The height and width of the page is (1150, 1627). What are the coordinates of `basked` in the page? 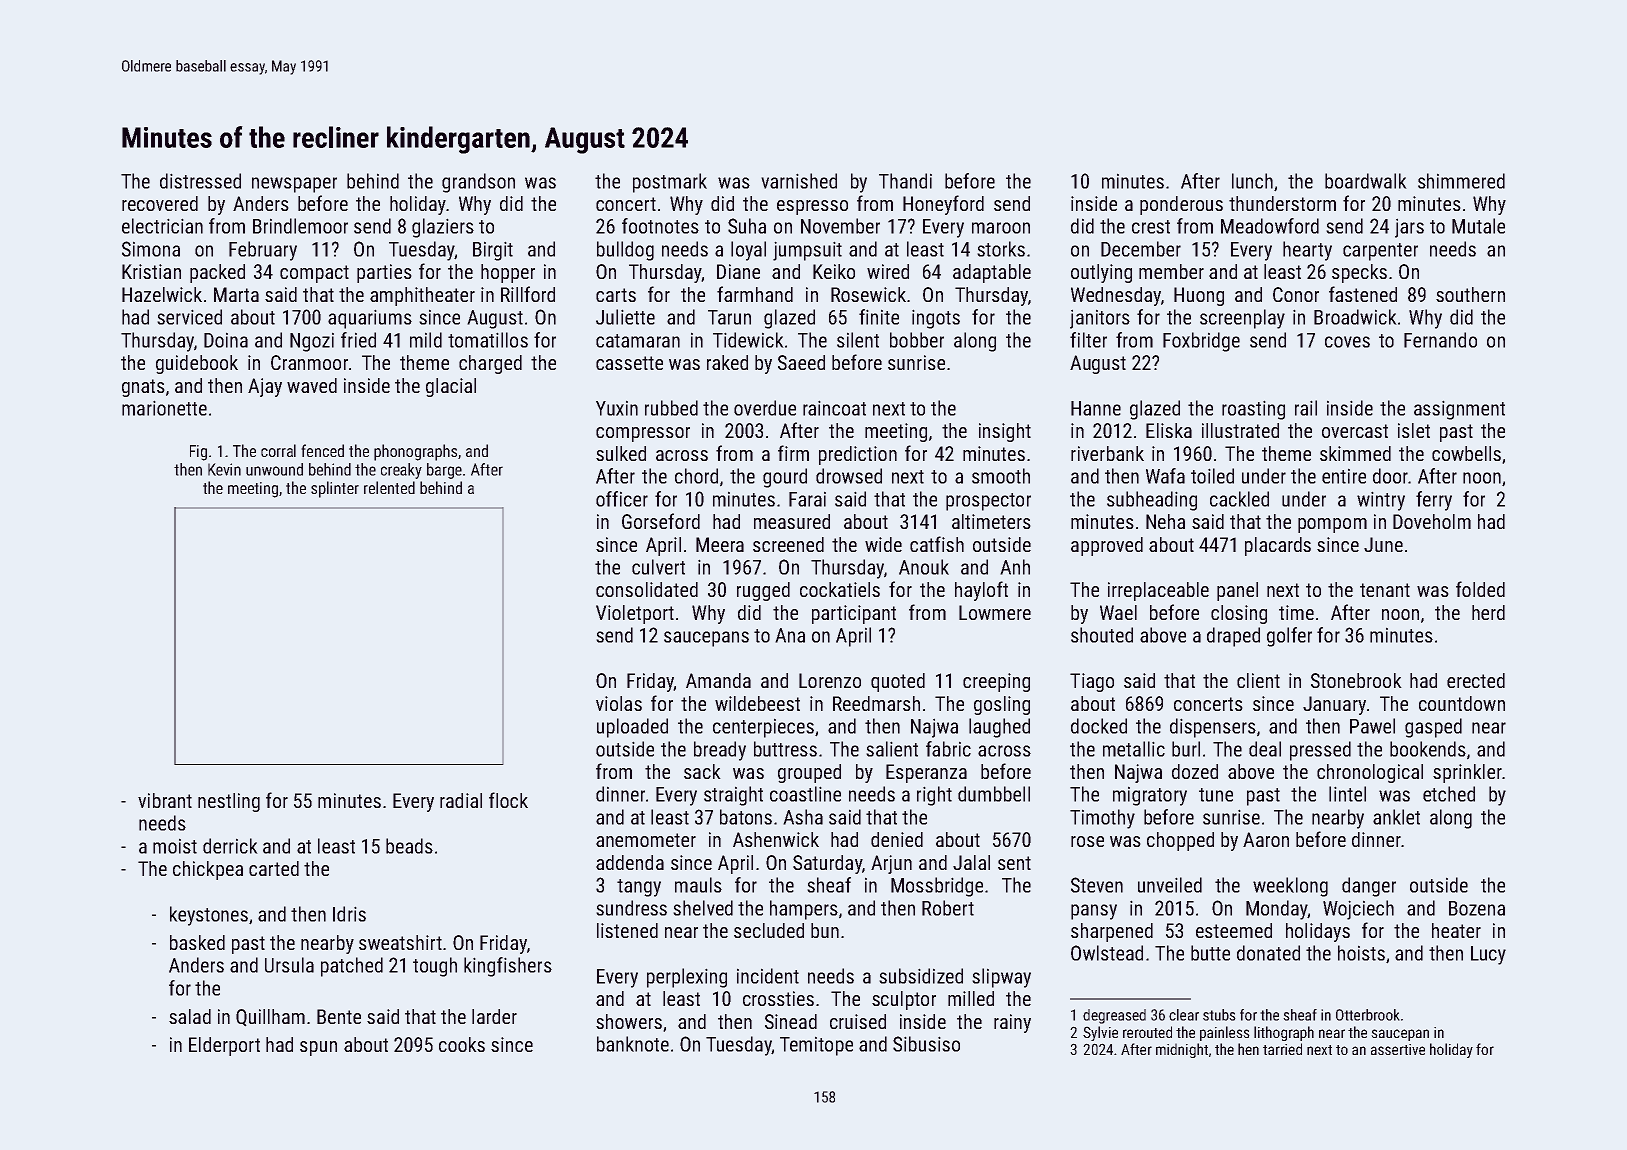 It's located at (197, 942).
